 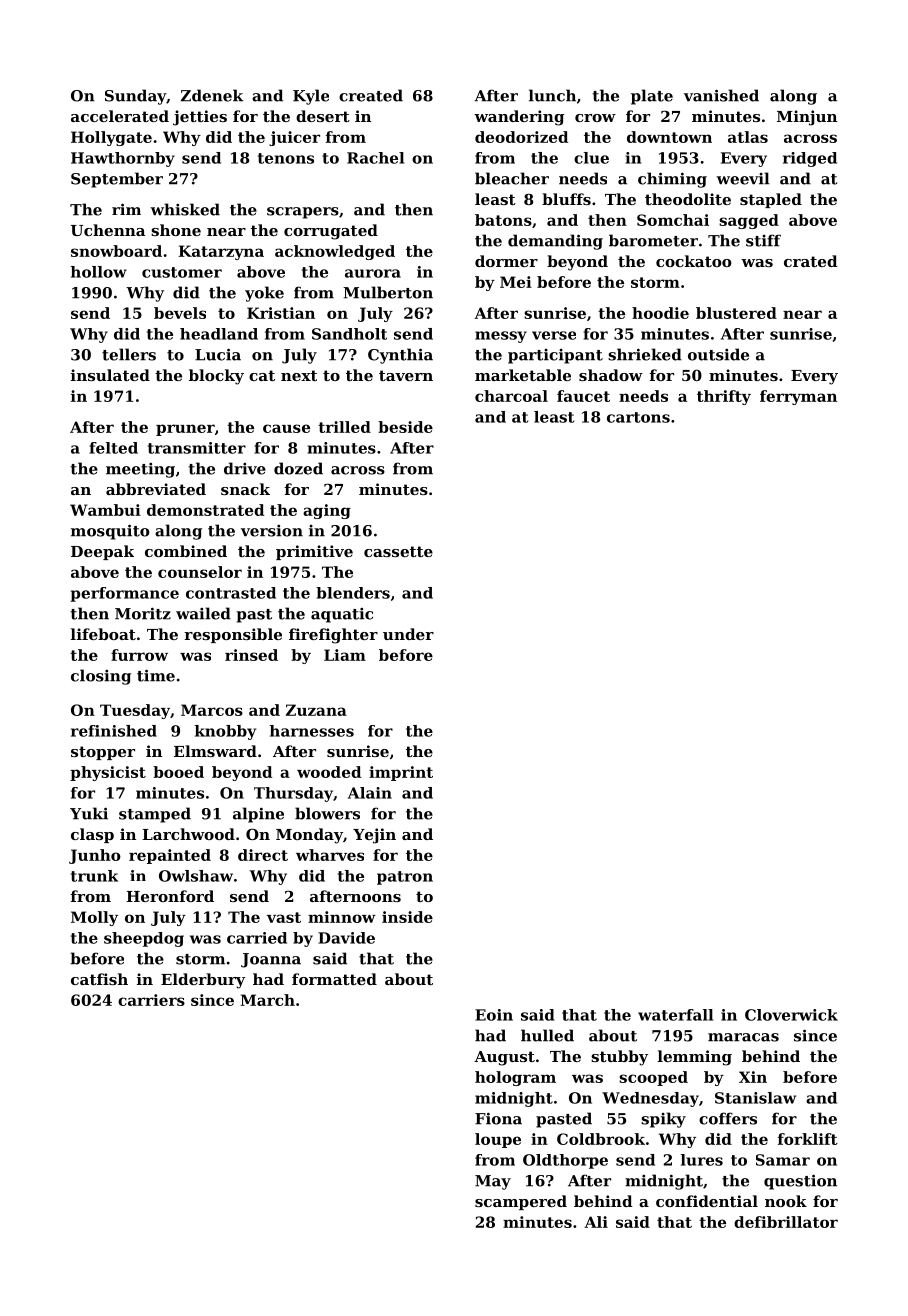 What do you see at coordinates (117, 180) in the screenshot?
I see `September` at bounding box center [117, 180].
